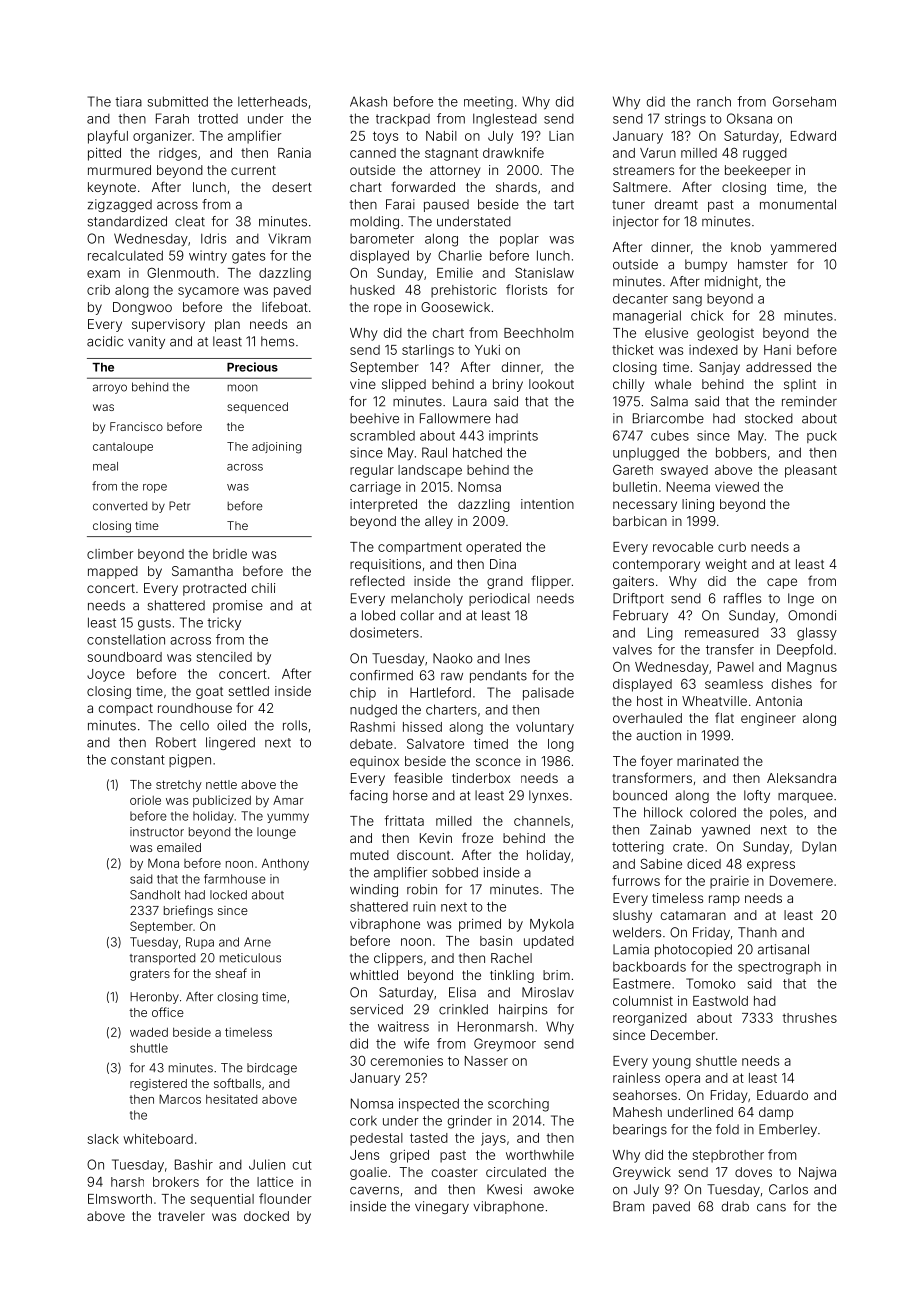 The width and height of the document is (924, 1308). I want to click on dishes, so click(792, 684).
